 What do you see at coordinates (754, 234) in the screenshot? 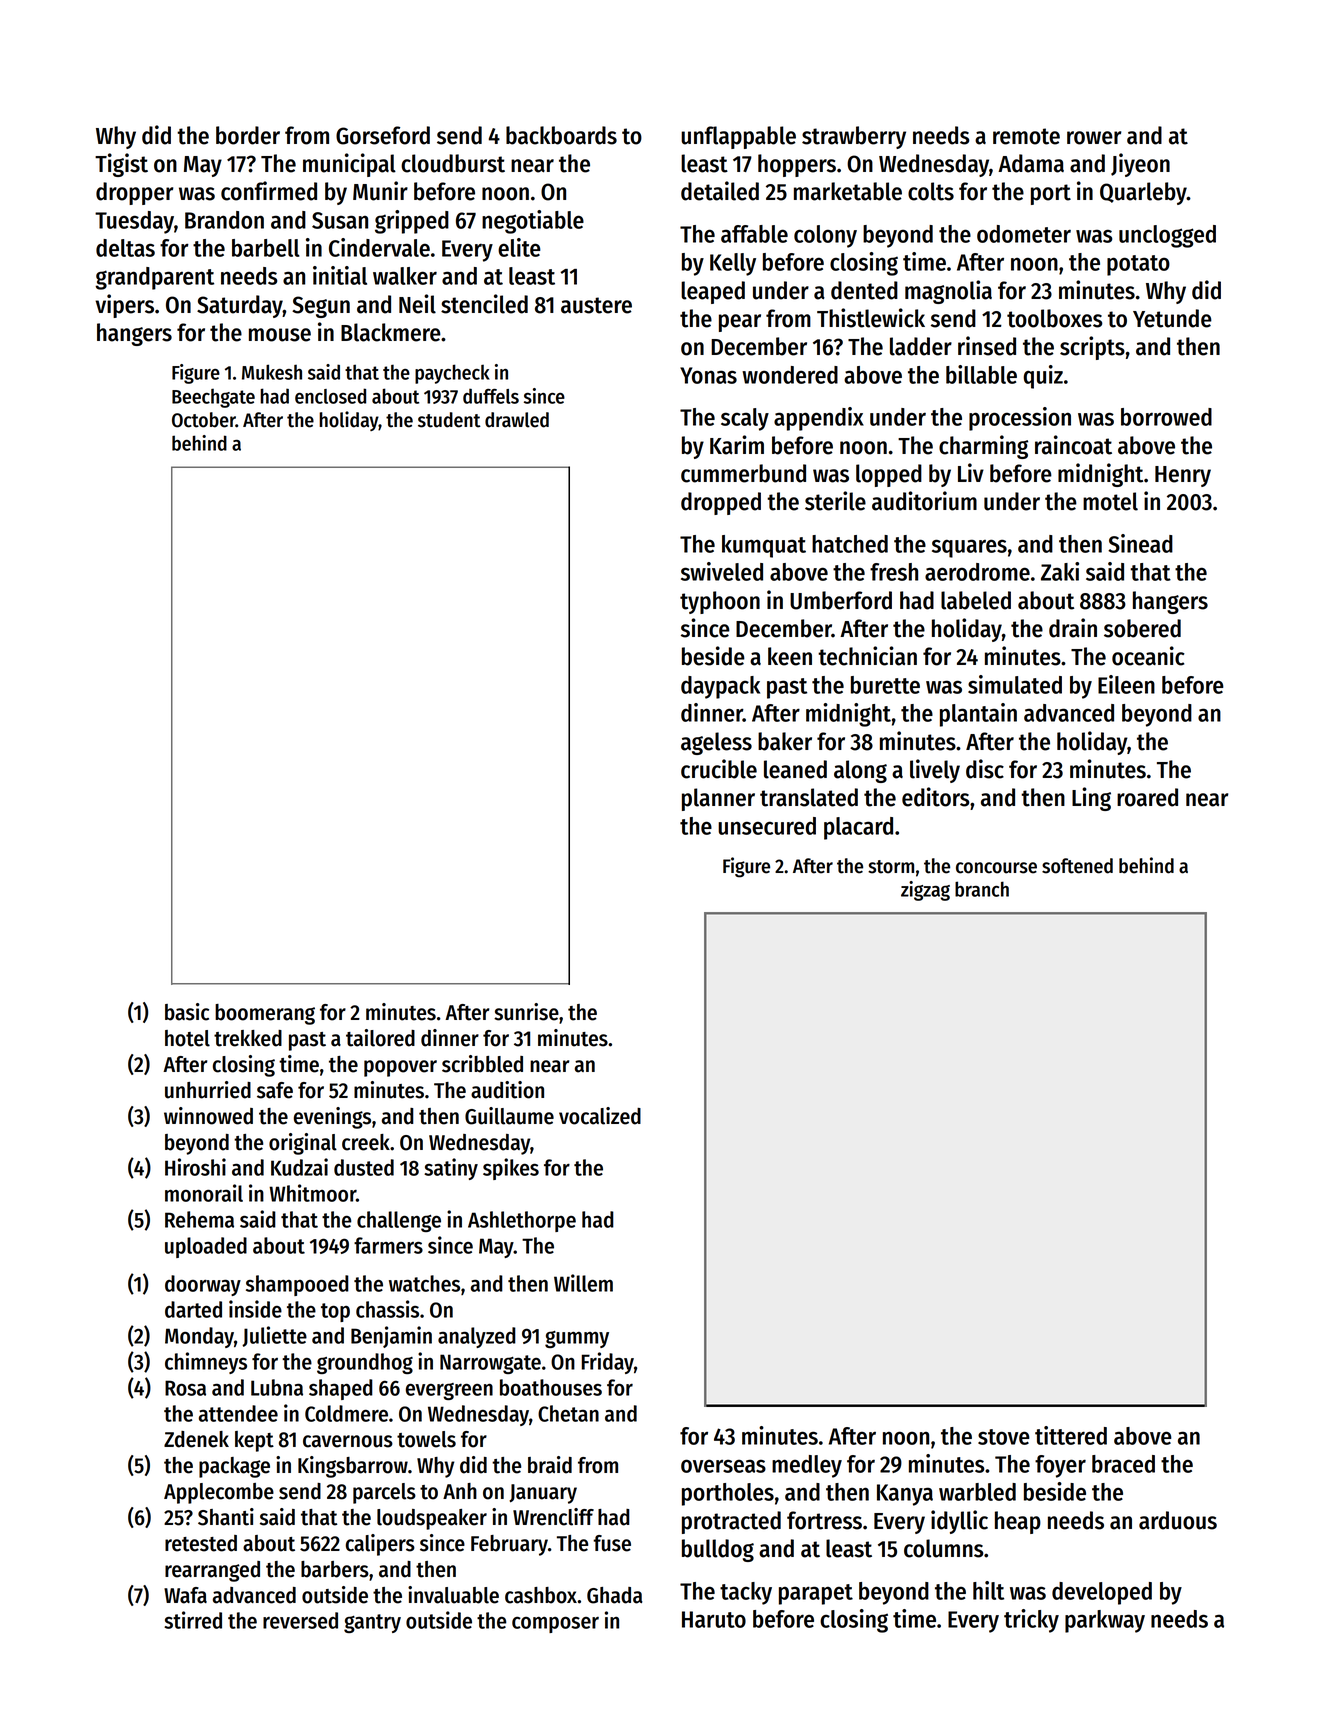
I see `affable` at bounding box center [754, 234].
